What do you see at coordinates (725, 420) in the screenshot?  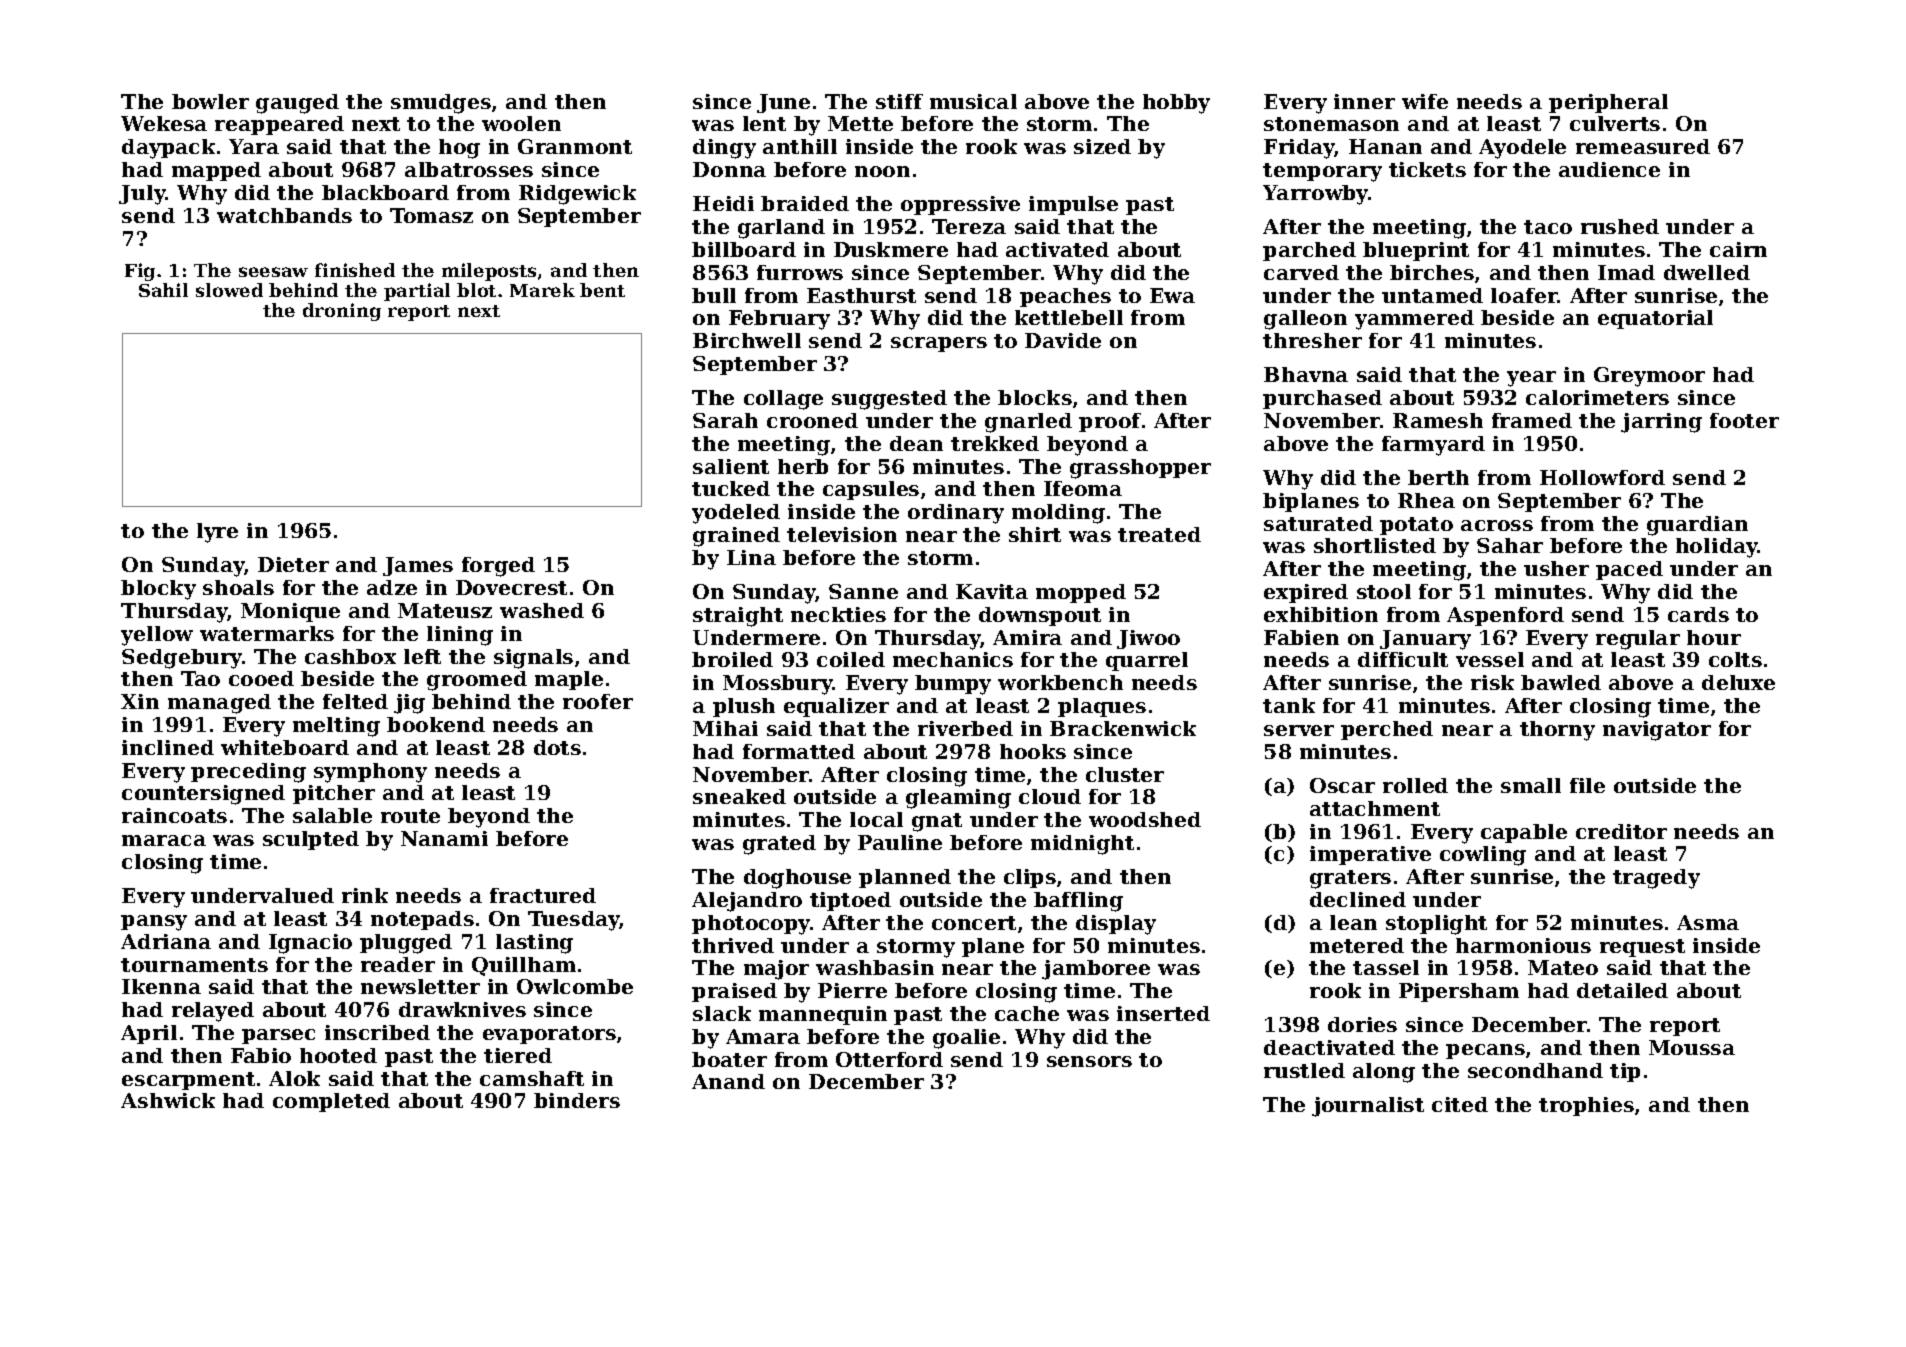 I see `Sarah` at bounding box center [725, 420].
